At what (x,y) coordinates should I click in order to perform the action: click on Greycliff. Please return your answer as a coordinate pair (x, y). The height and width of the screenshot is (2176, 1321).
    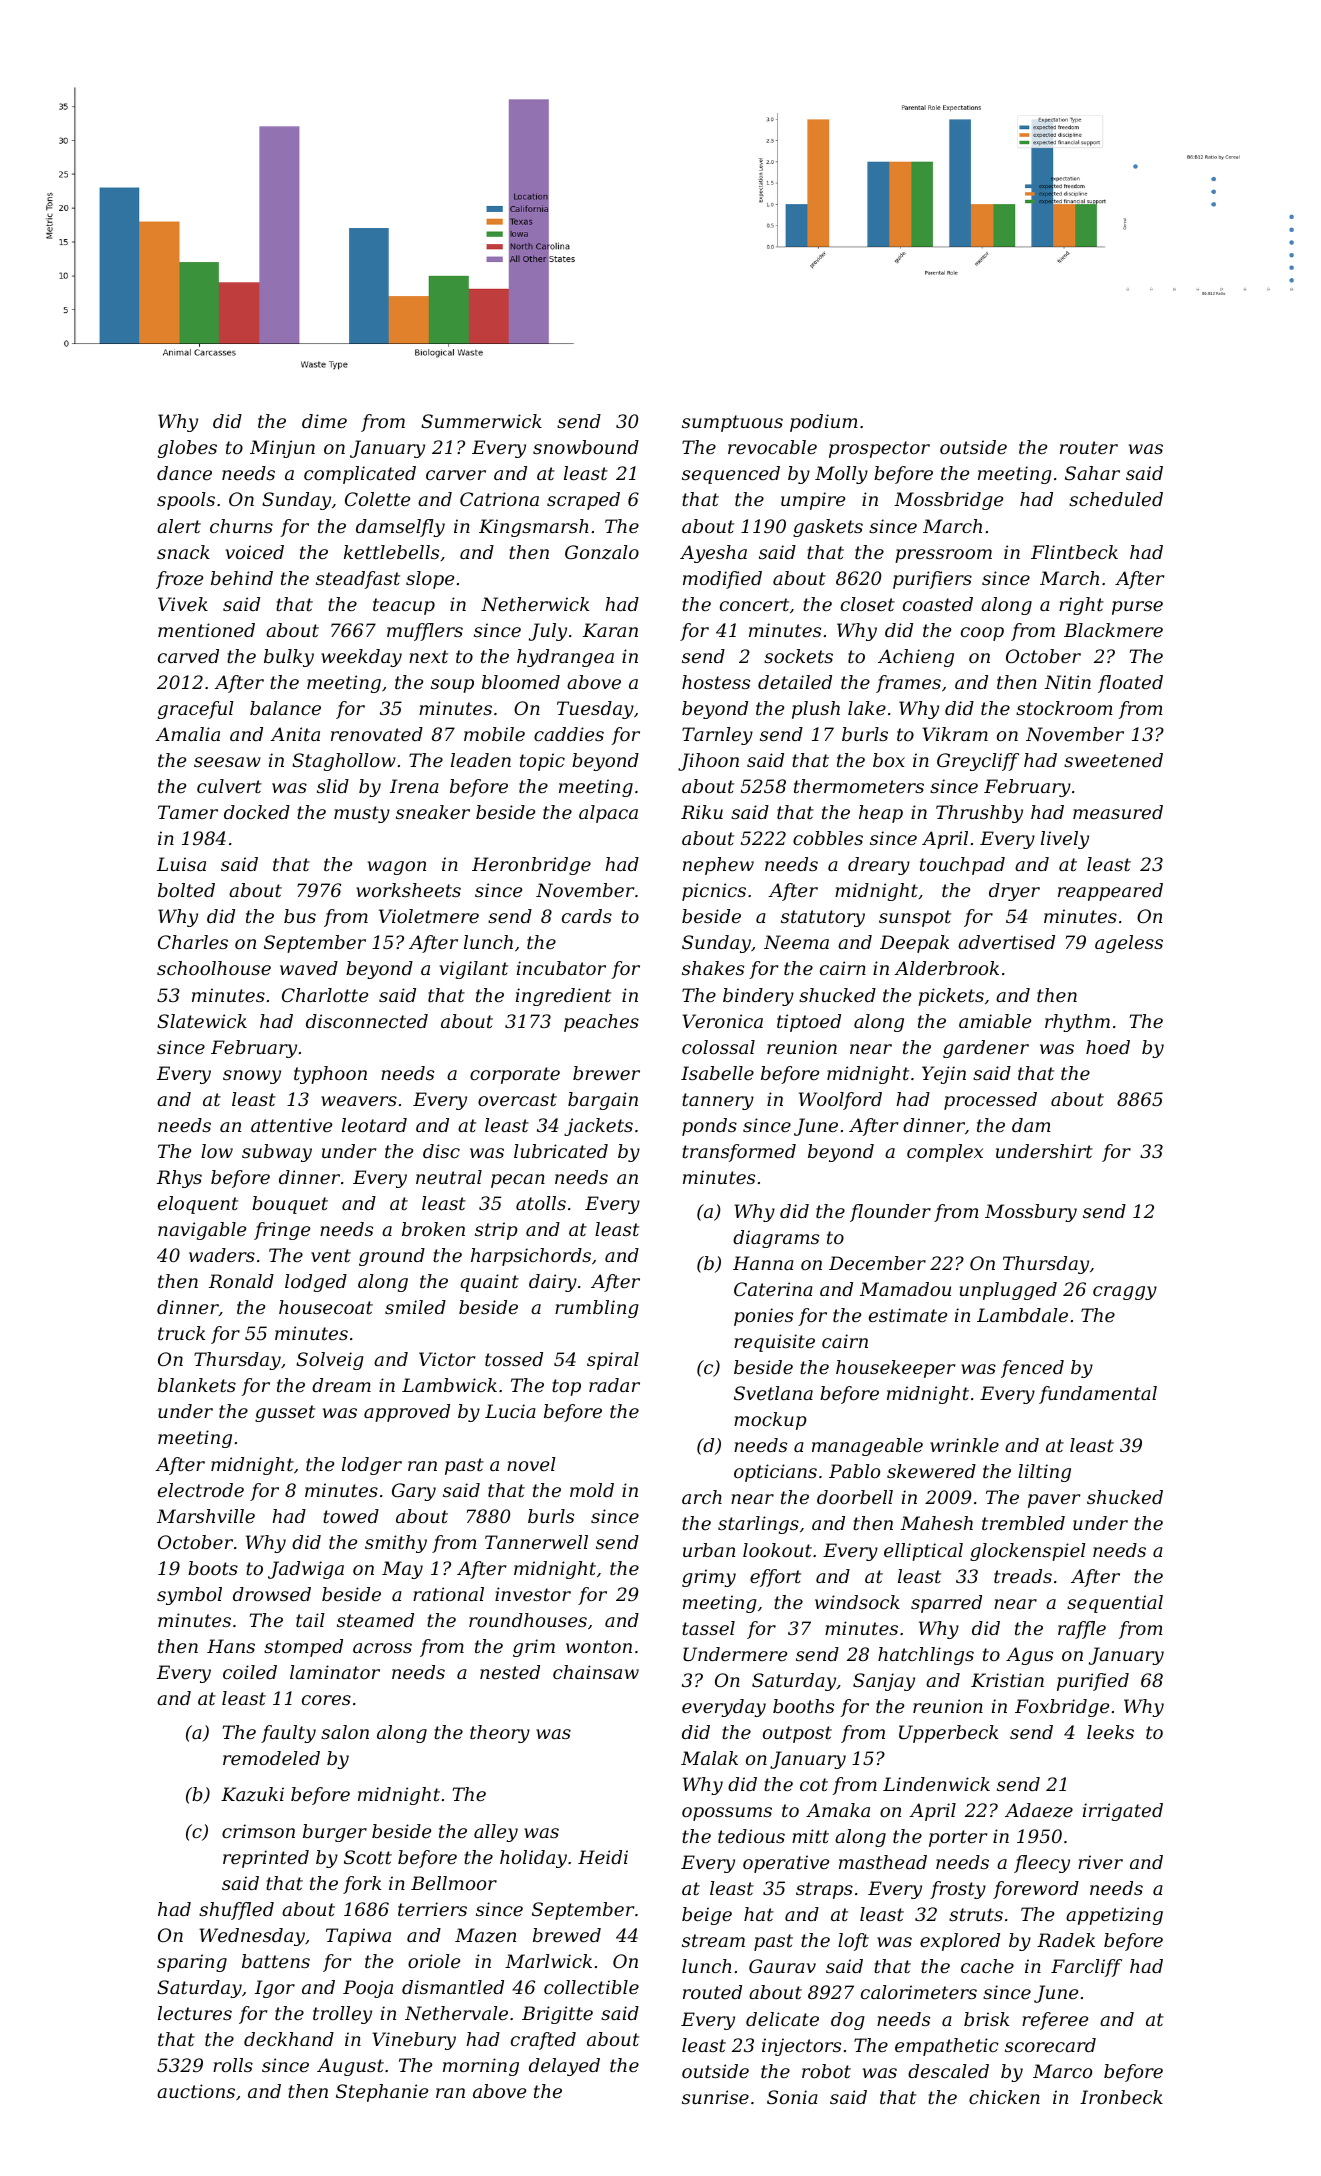
    Looking at the image, I should click on (978, 762).
